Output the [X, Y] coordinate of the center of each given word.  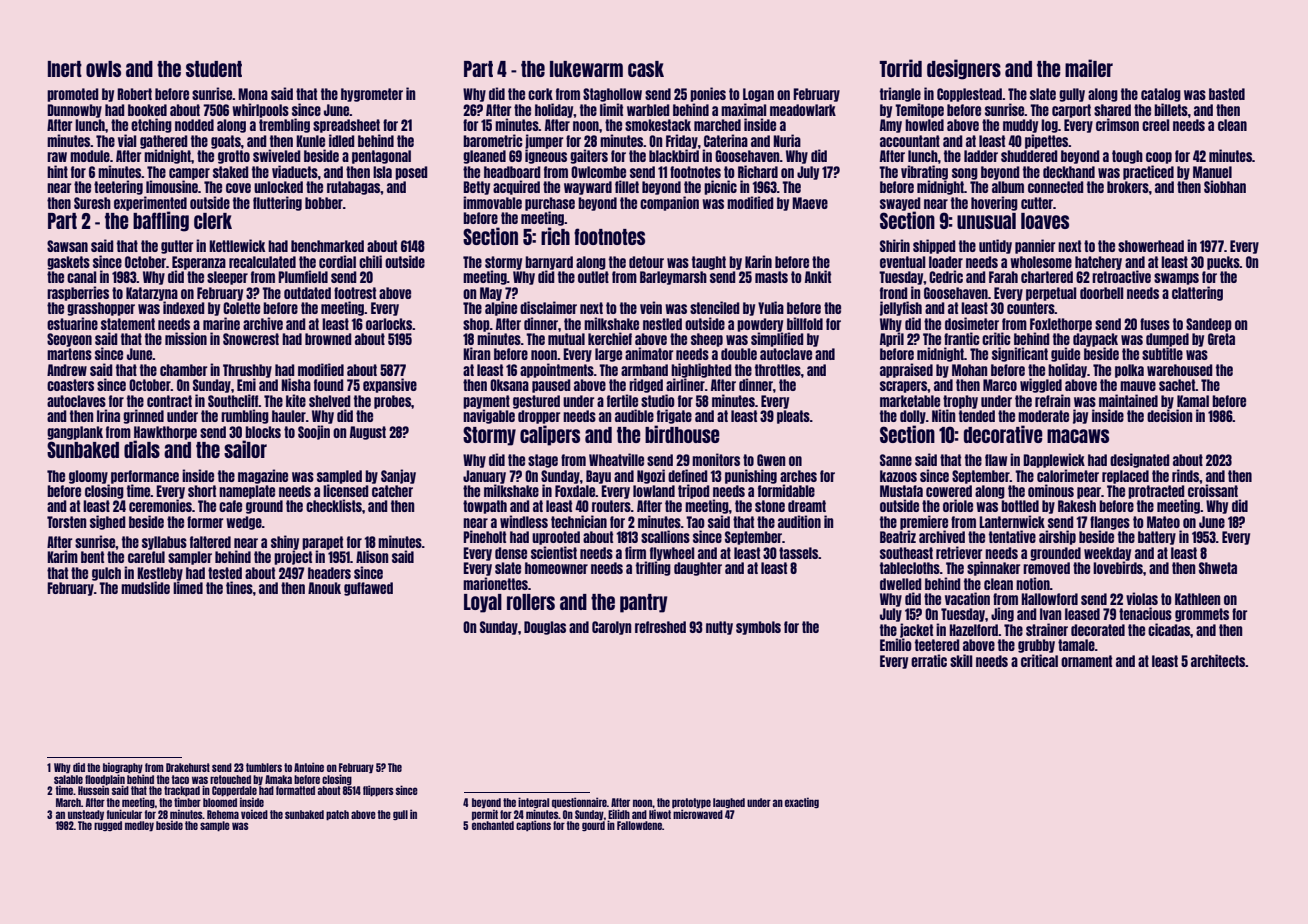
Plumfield [303, 276]
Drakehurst [188, 767]
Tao [695, 522]
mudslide [145, 587]
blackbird [674, 155]
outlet [593, 277]
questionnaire [579, 803]
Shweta [1218, 568]
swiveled [277, 155]
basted [1227, 94]
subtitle [1162, 353]
